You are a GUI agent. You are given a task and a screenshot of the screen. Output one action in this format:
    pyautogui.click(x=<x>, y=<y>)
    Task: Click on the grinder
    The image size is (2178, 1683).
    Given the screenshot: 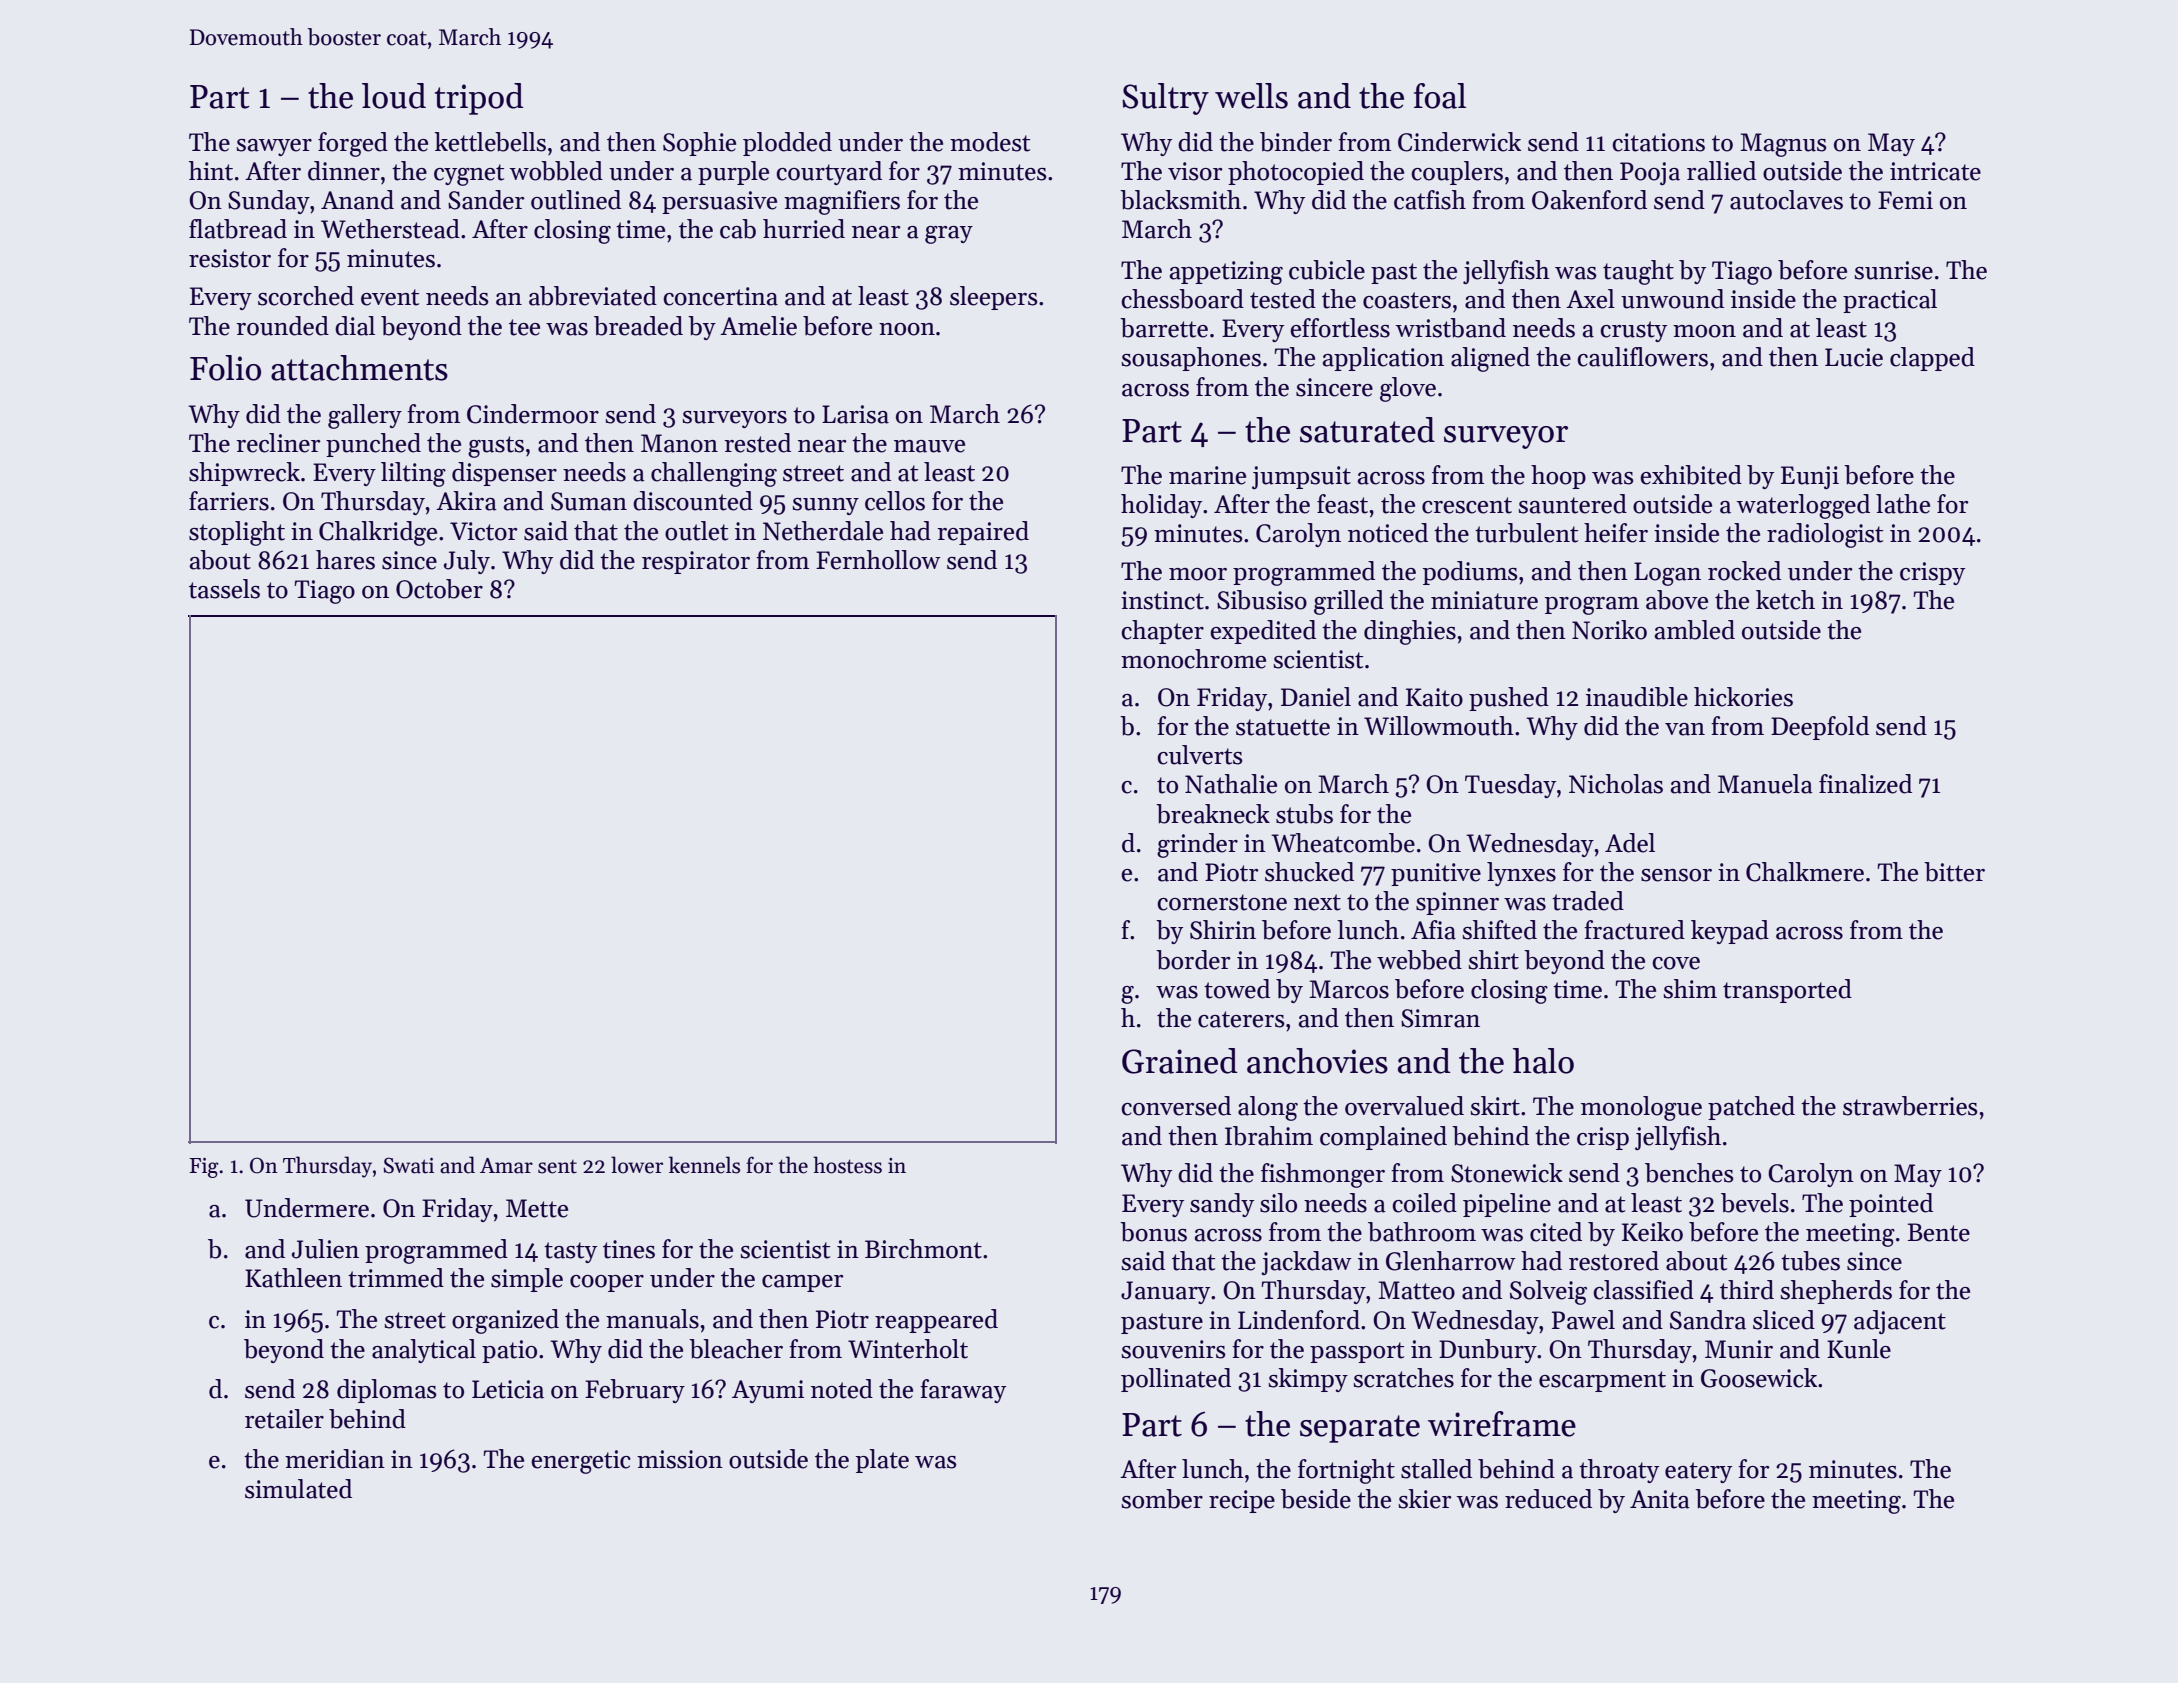 What is the action you would take?
    pyautogui.click(x=1197, y=845)
